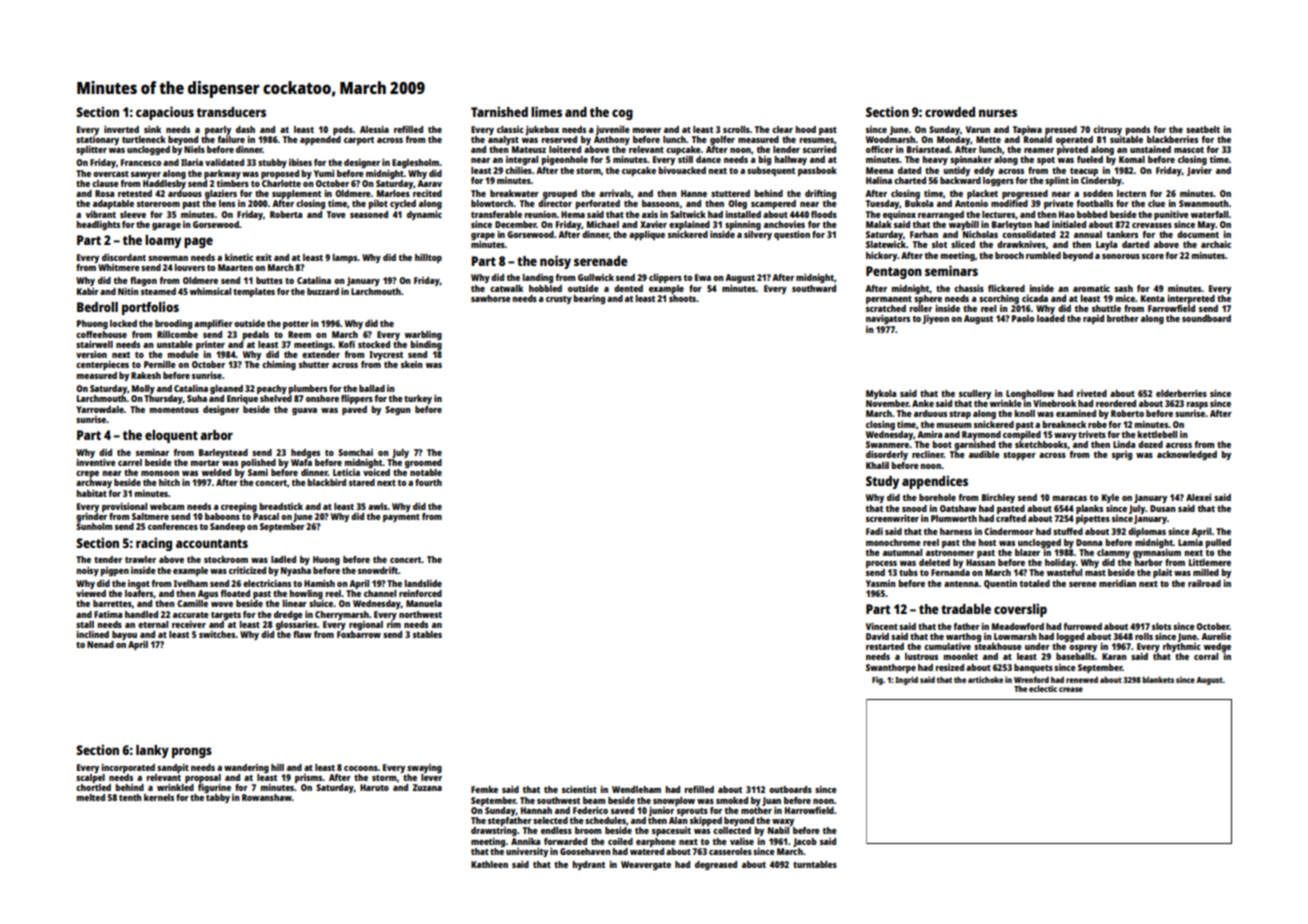 Image resolution: width=1308 pixels, height=924 pixels. Describe the element at coordinates (401, 518) in the page. I see `payment` at that location.
